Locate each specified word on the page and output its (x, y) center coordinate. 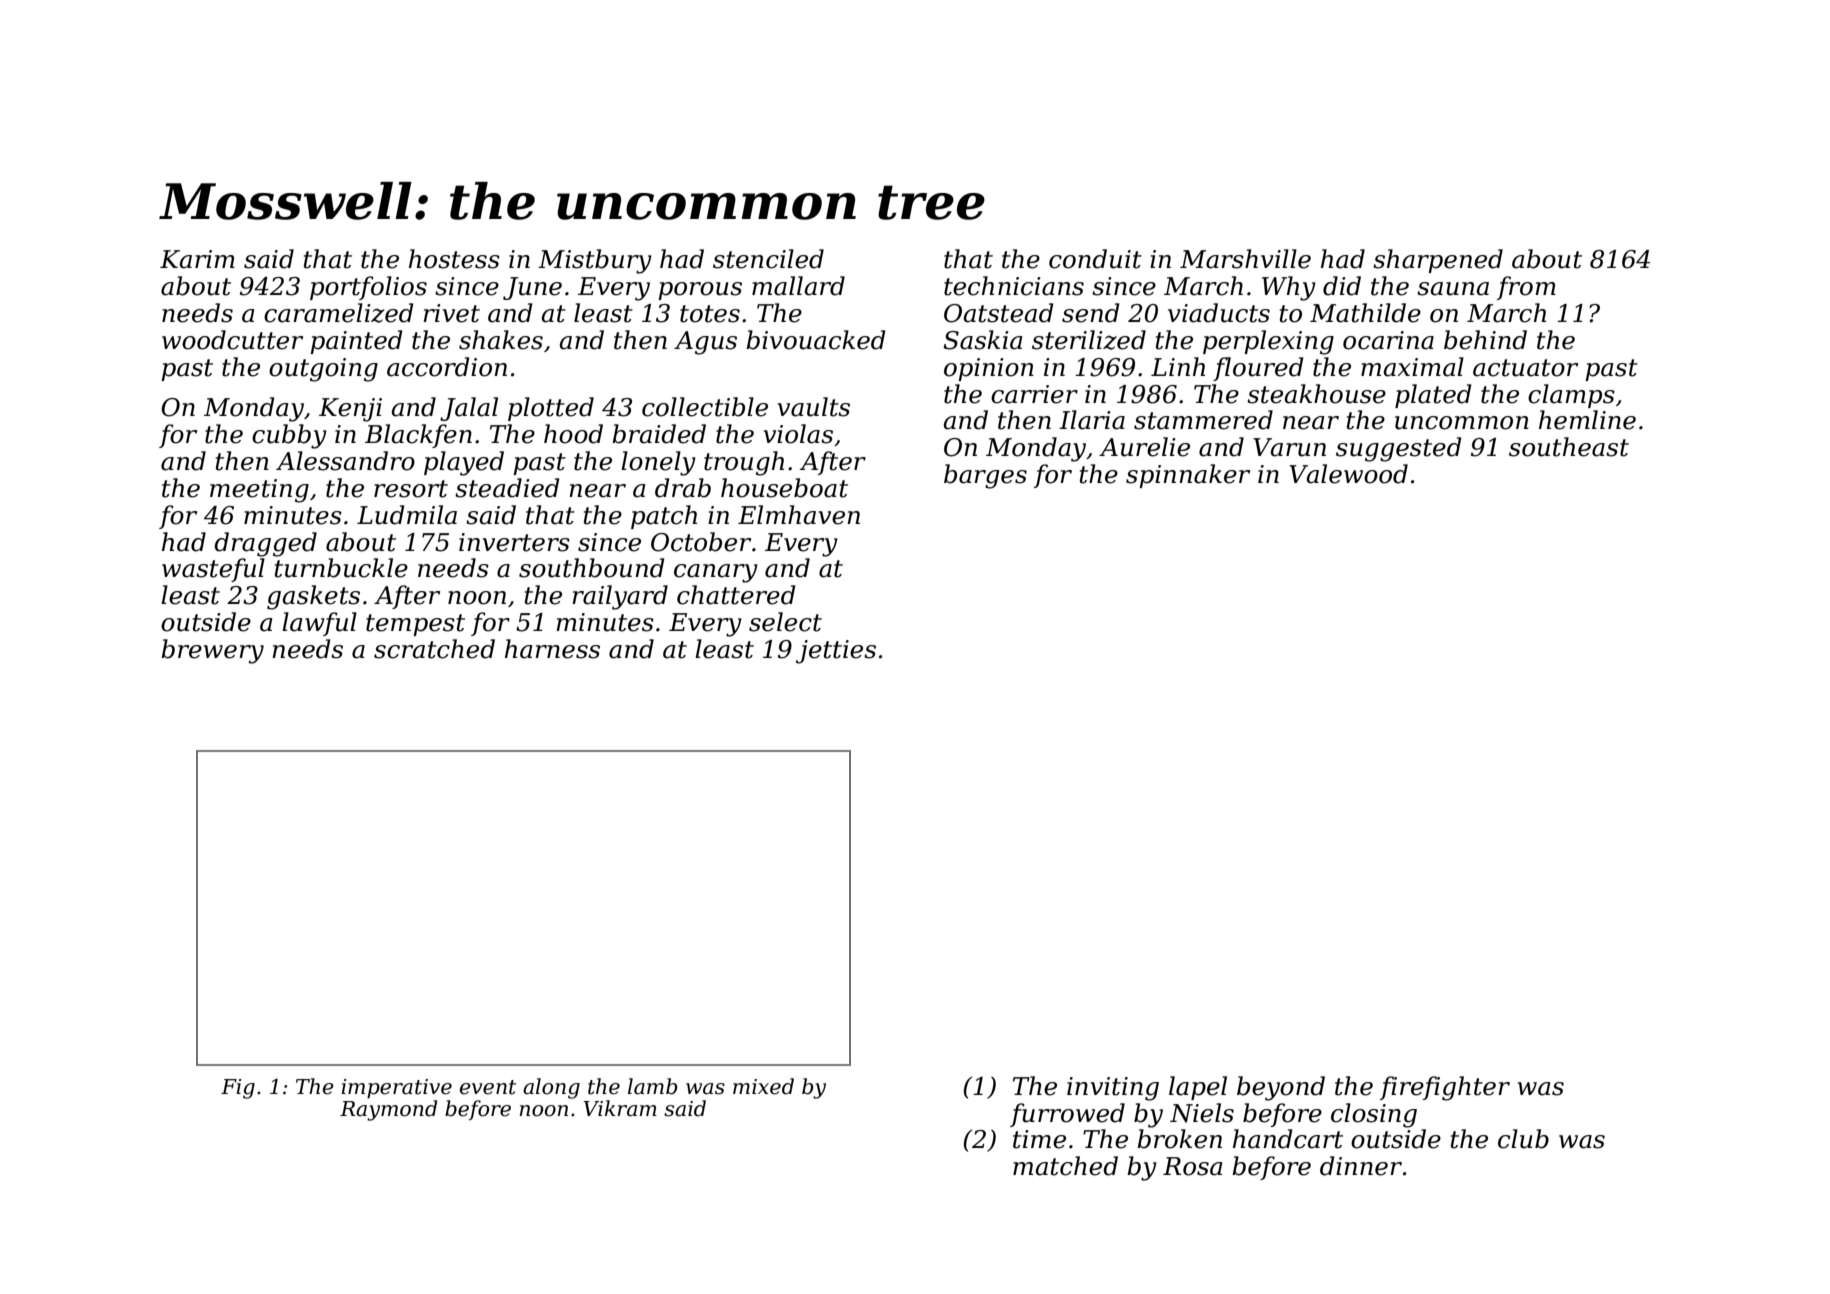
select (785, 622)
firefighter (1445, 1088)
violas (798, 434)
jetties (836, 652)
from (1526, 288)
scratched (434, 649)
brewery (212, 651)
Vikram (620, 1108)
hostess (454, 259)
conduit (1095, 259)
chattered (736, 595)
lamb (652, 1086)
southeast (1569, 447)
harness (552, 649)
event (488, 1087)
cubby (289, 436)
